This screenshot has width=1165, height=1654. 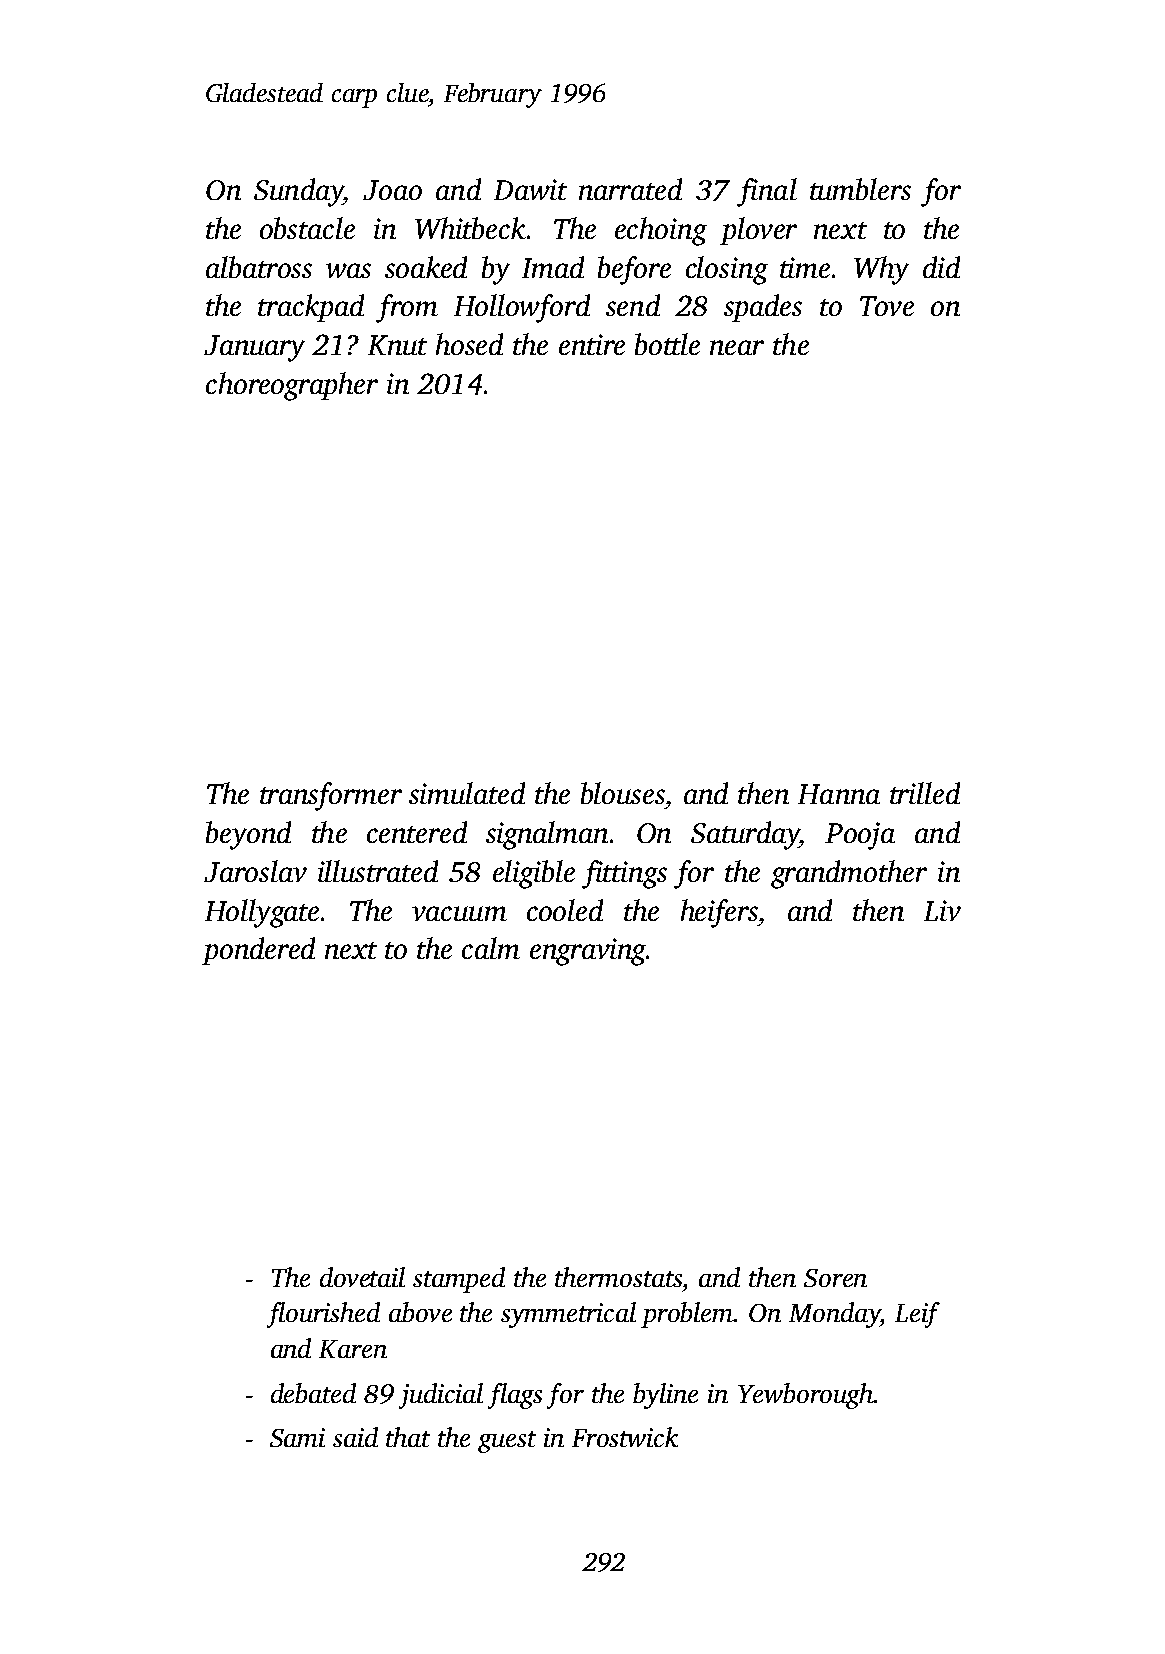 What do you see at coordinates (459, 1280) in the screenshot?
I see `stamped` at bounding box center [459, 1280].
